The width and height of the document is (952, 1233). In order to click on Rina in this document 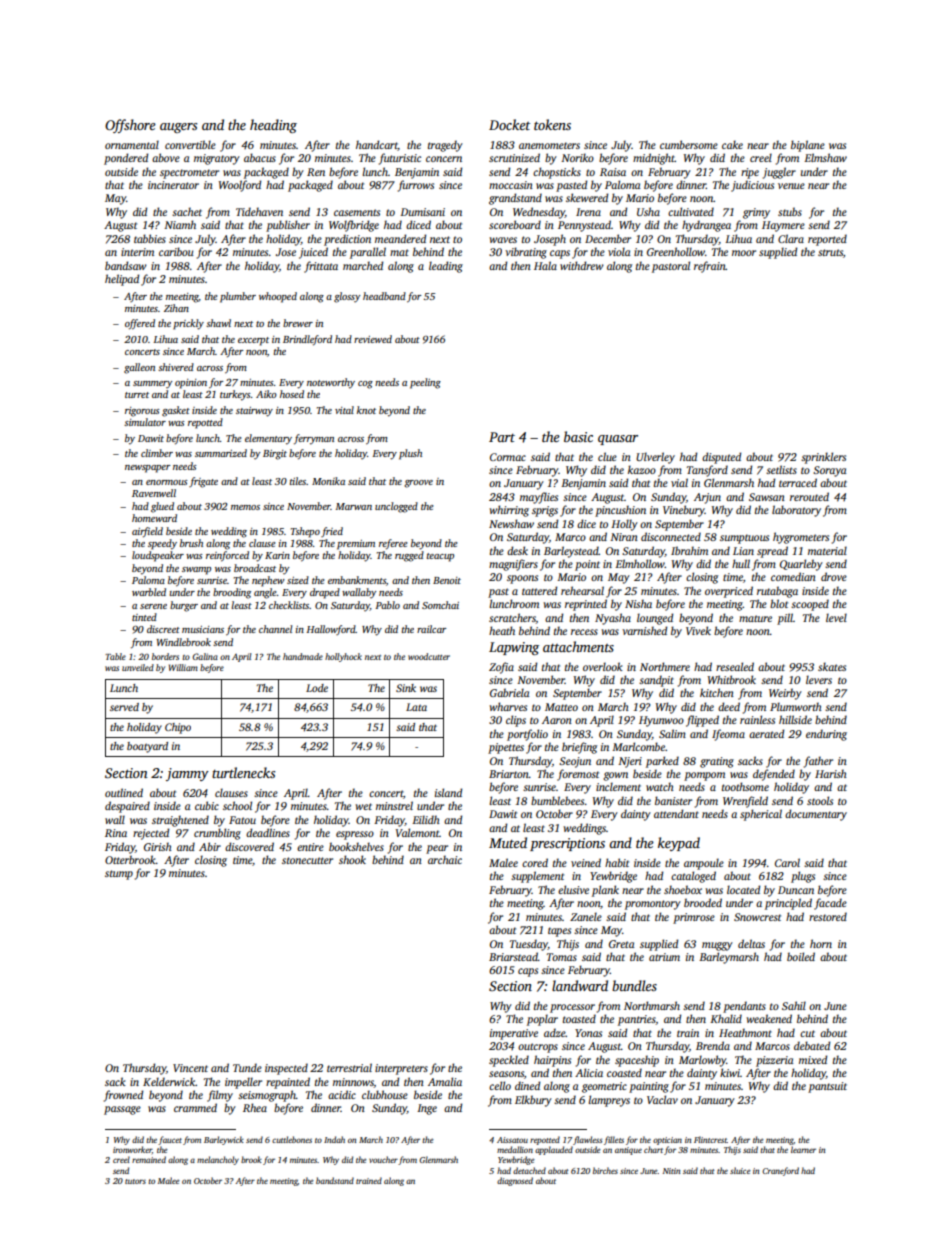, I will do `click(116, 833)`.
